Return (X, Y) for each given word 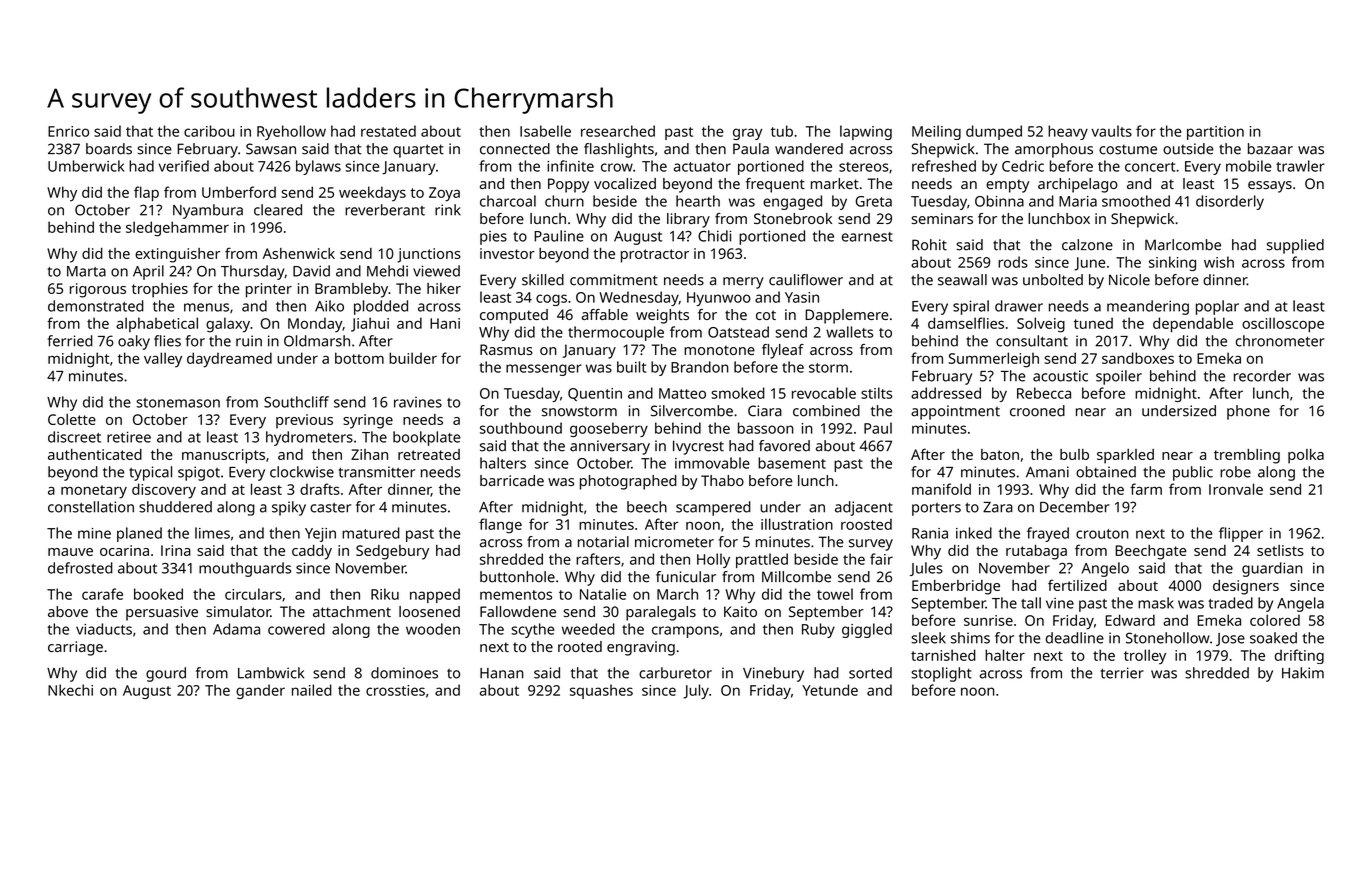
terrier (1122, 673)
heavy (1068, 132)
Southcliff (296, 402)
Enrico (68, 131)
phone (1248, 412)
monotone (719, 350)
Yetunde (830, 690)
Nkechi (70, 690)
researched (618, 131)
